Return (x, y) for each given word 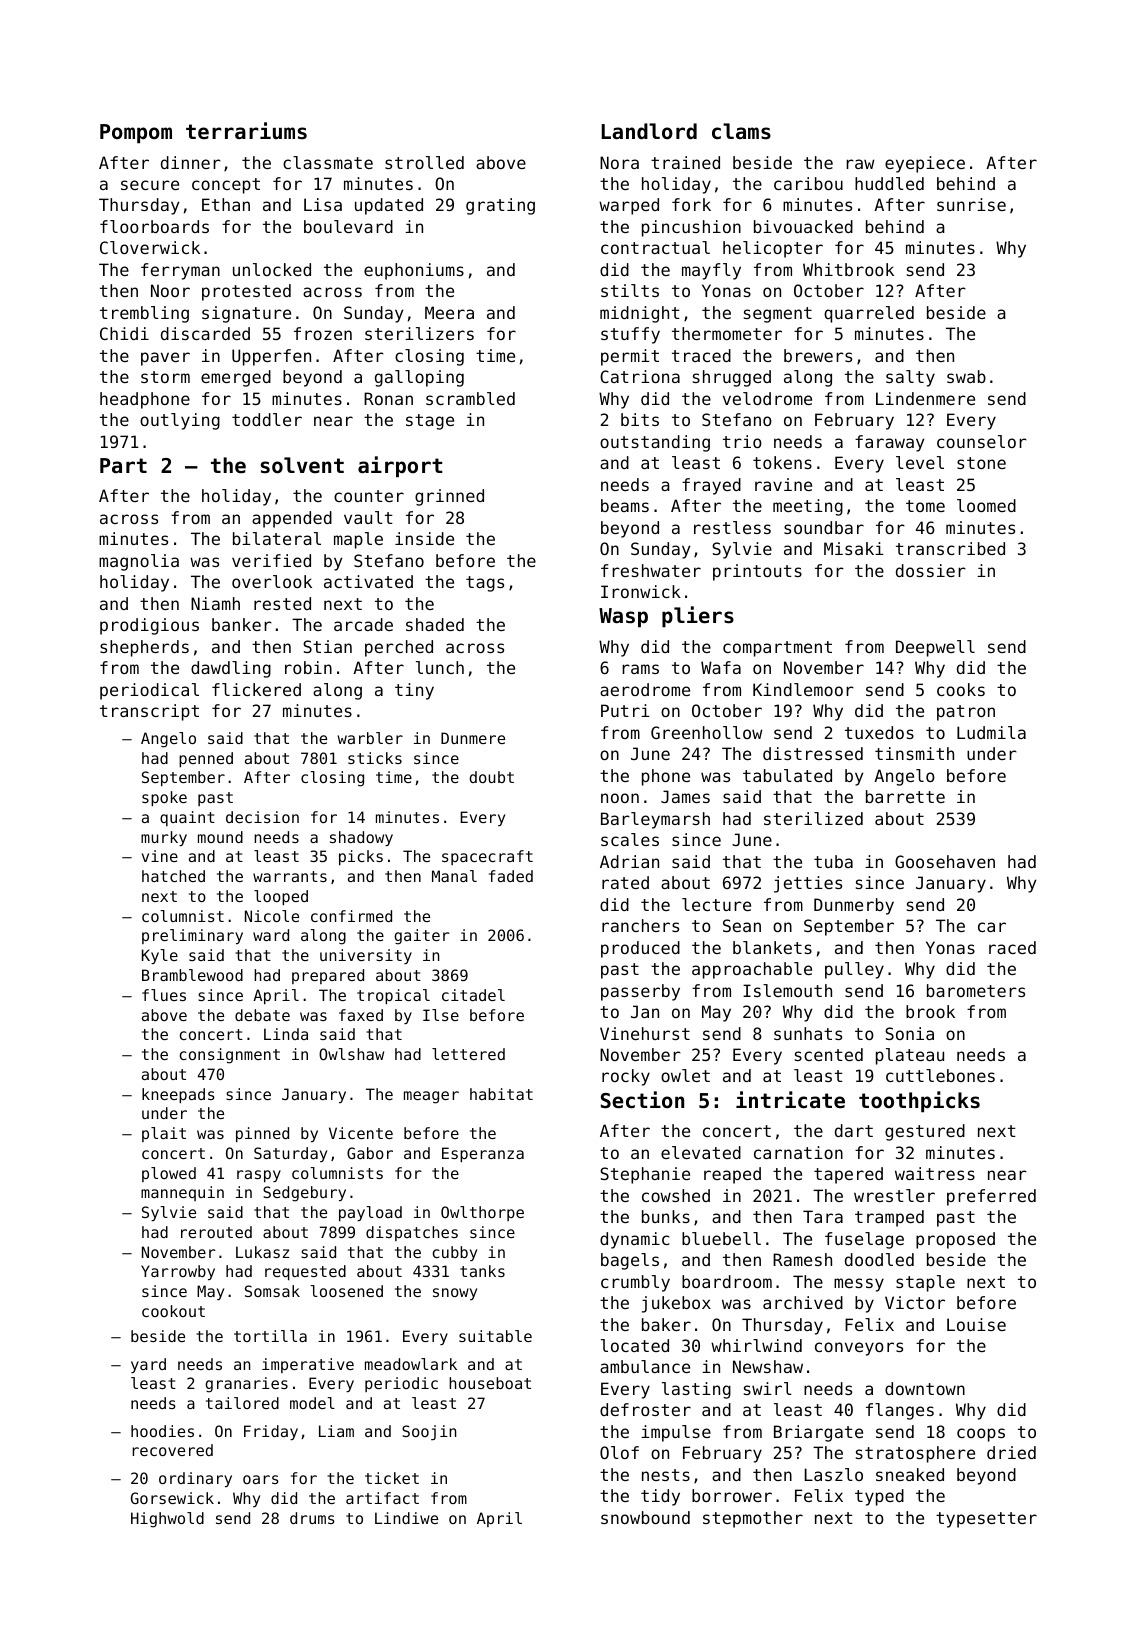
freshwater (651, 570)
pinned (262, 1134)
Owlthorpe (482, 1213)
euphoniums (414, 271)
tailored (242, 1403)
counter (369, 496)
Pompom (136, 134)
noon (620, 798)
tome (925, 506)
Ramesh (802, 1259)
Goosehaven (945, 861)
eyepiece (925, 164)
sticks (375, 758)
